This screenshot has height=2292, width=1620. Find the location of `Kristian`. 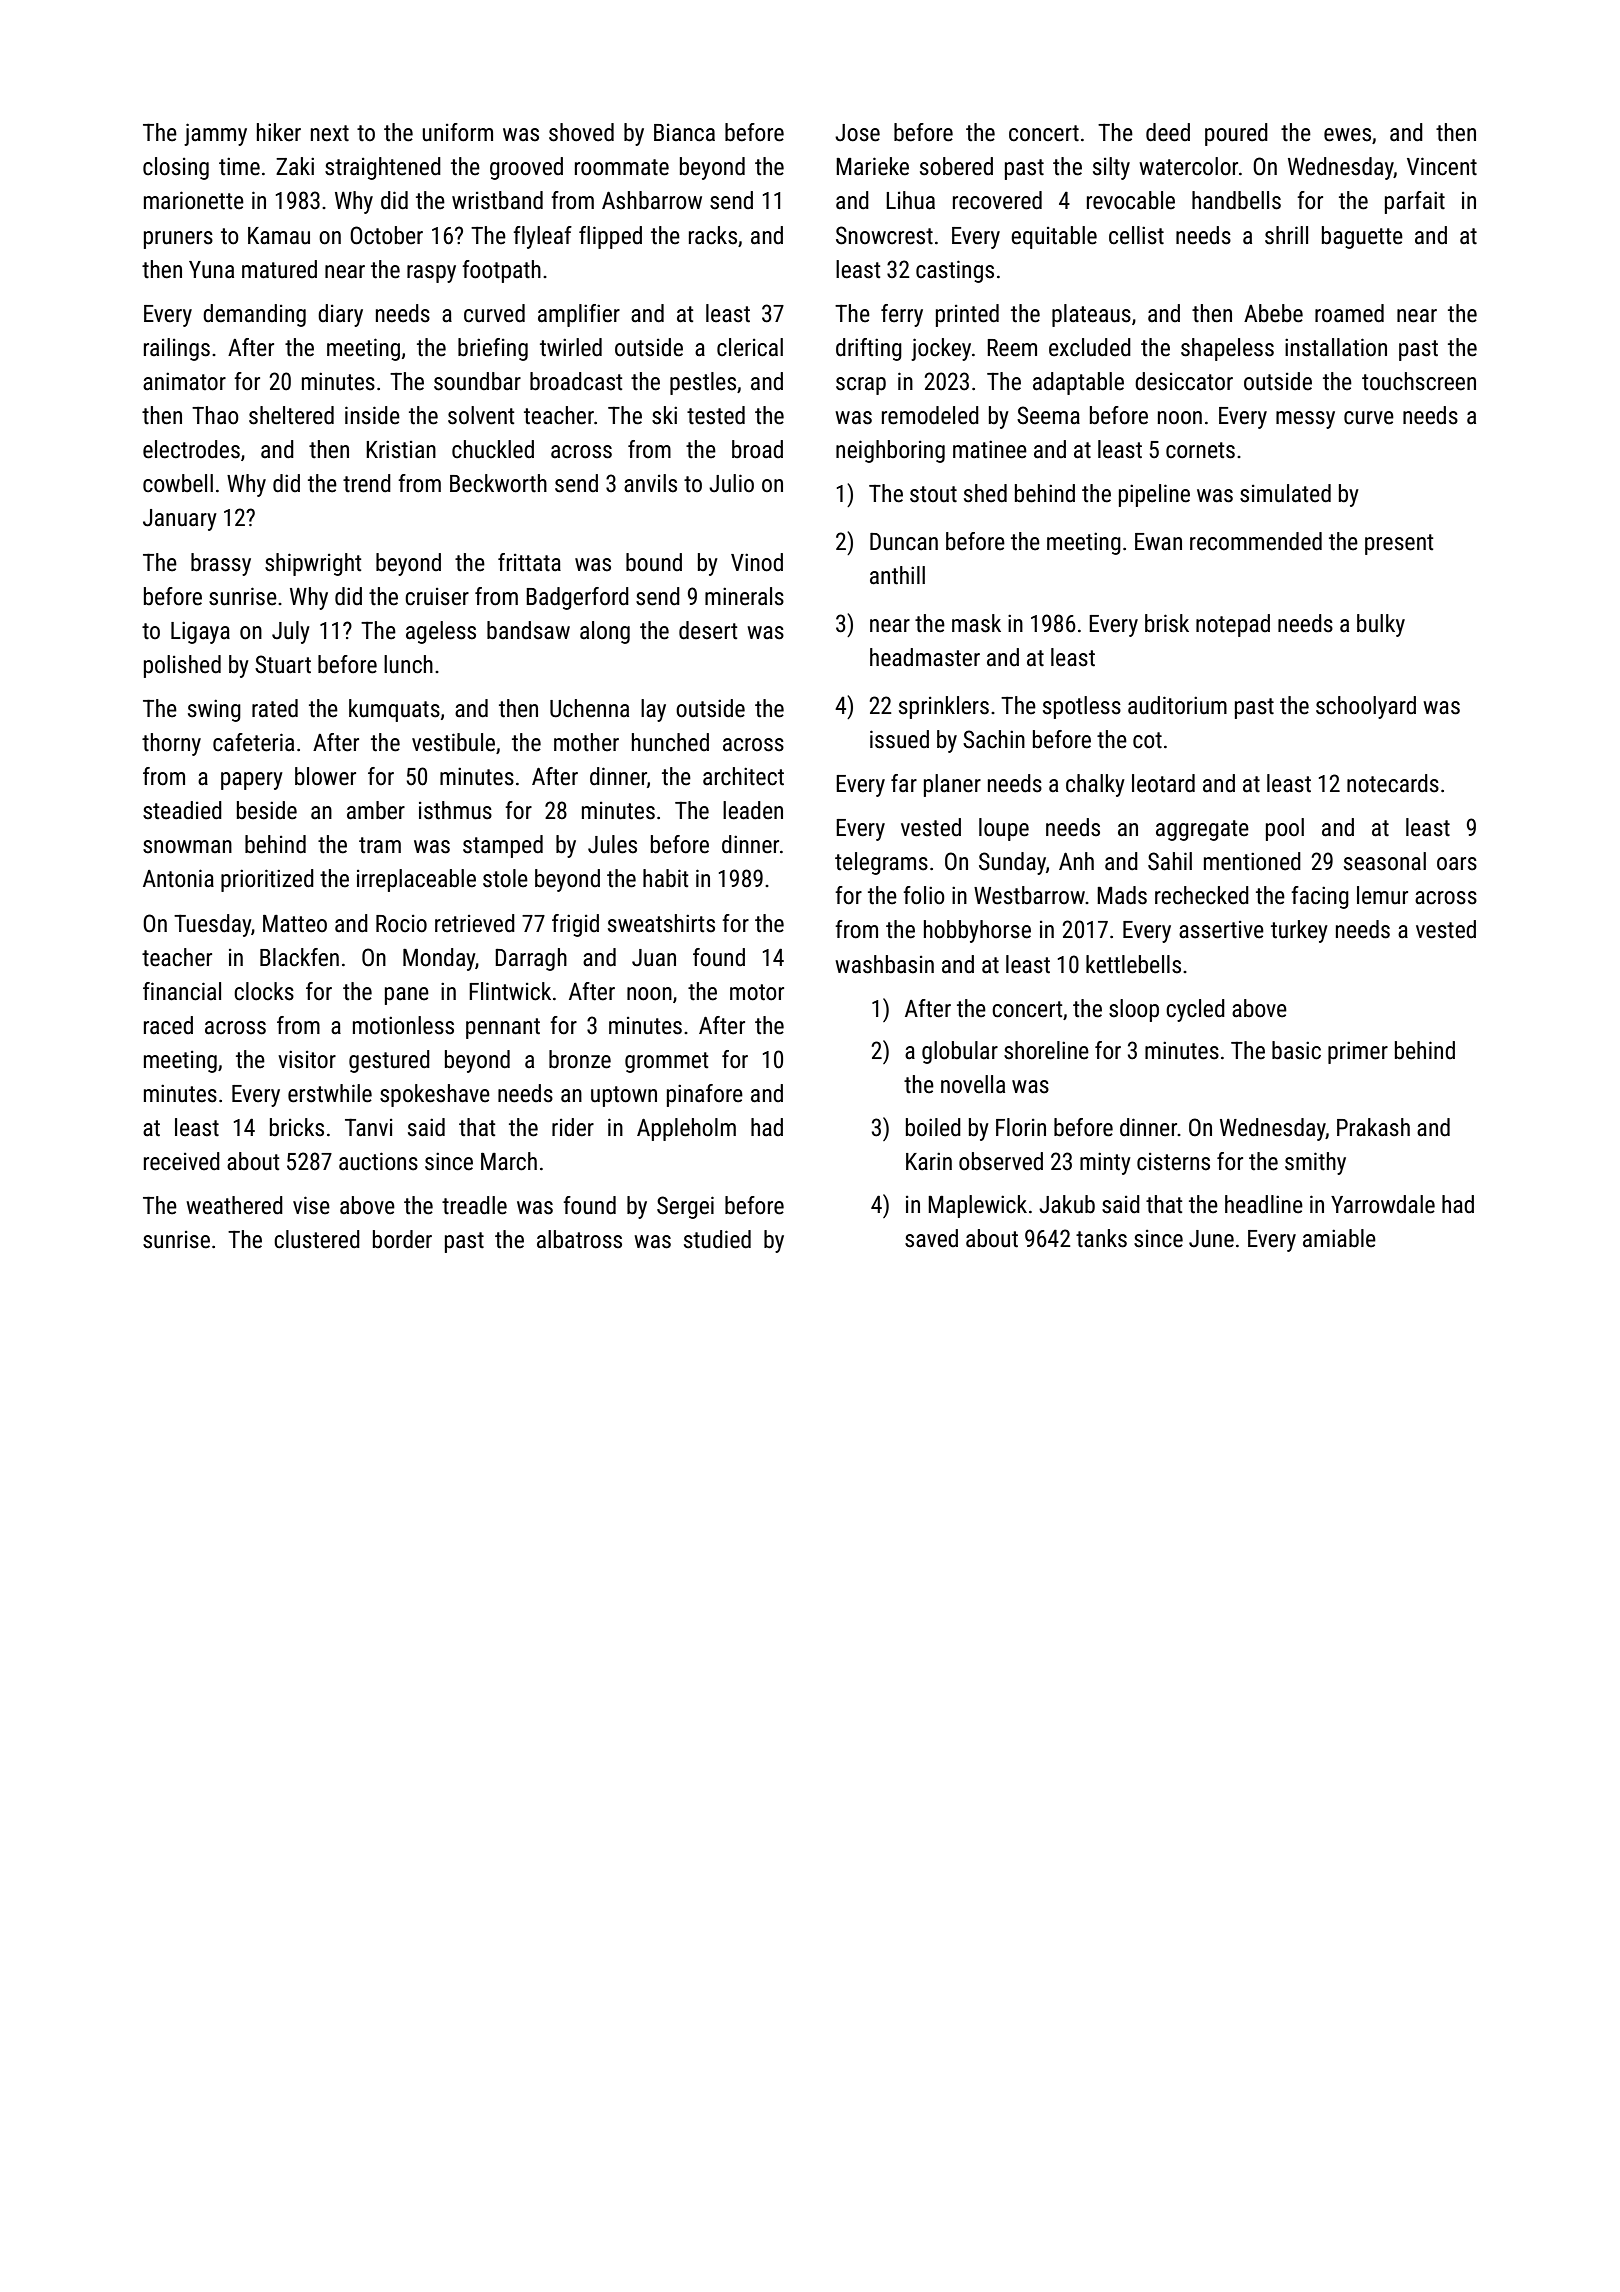

Kristian is located at coordinates (401, 449).
